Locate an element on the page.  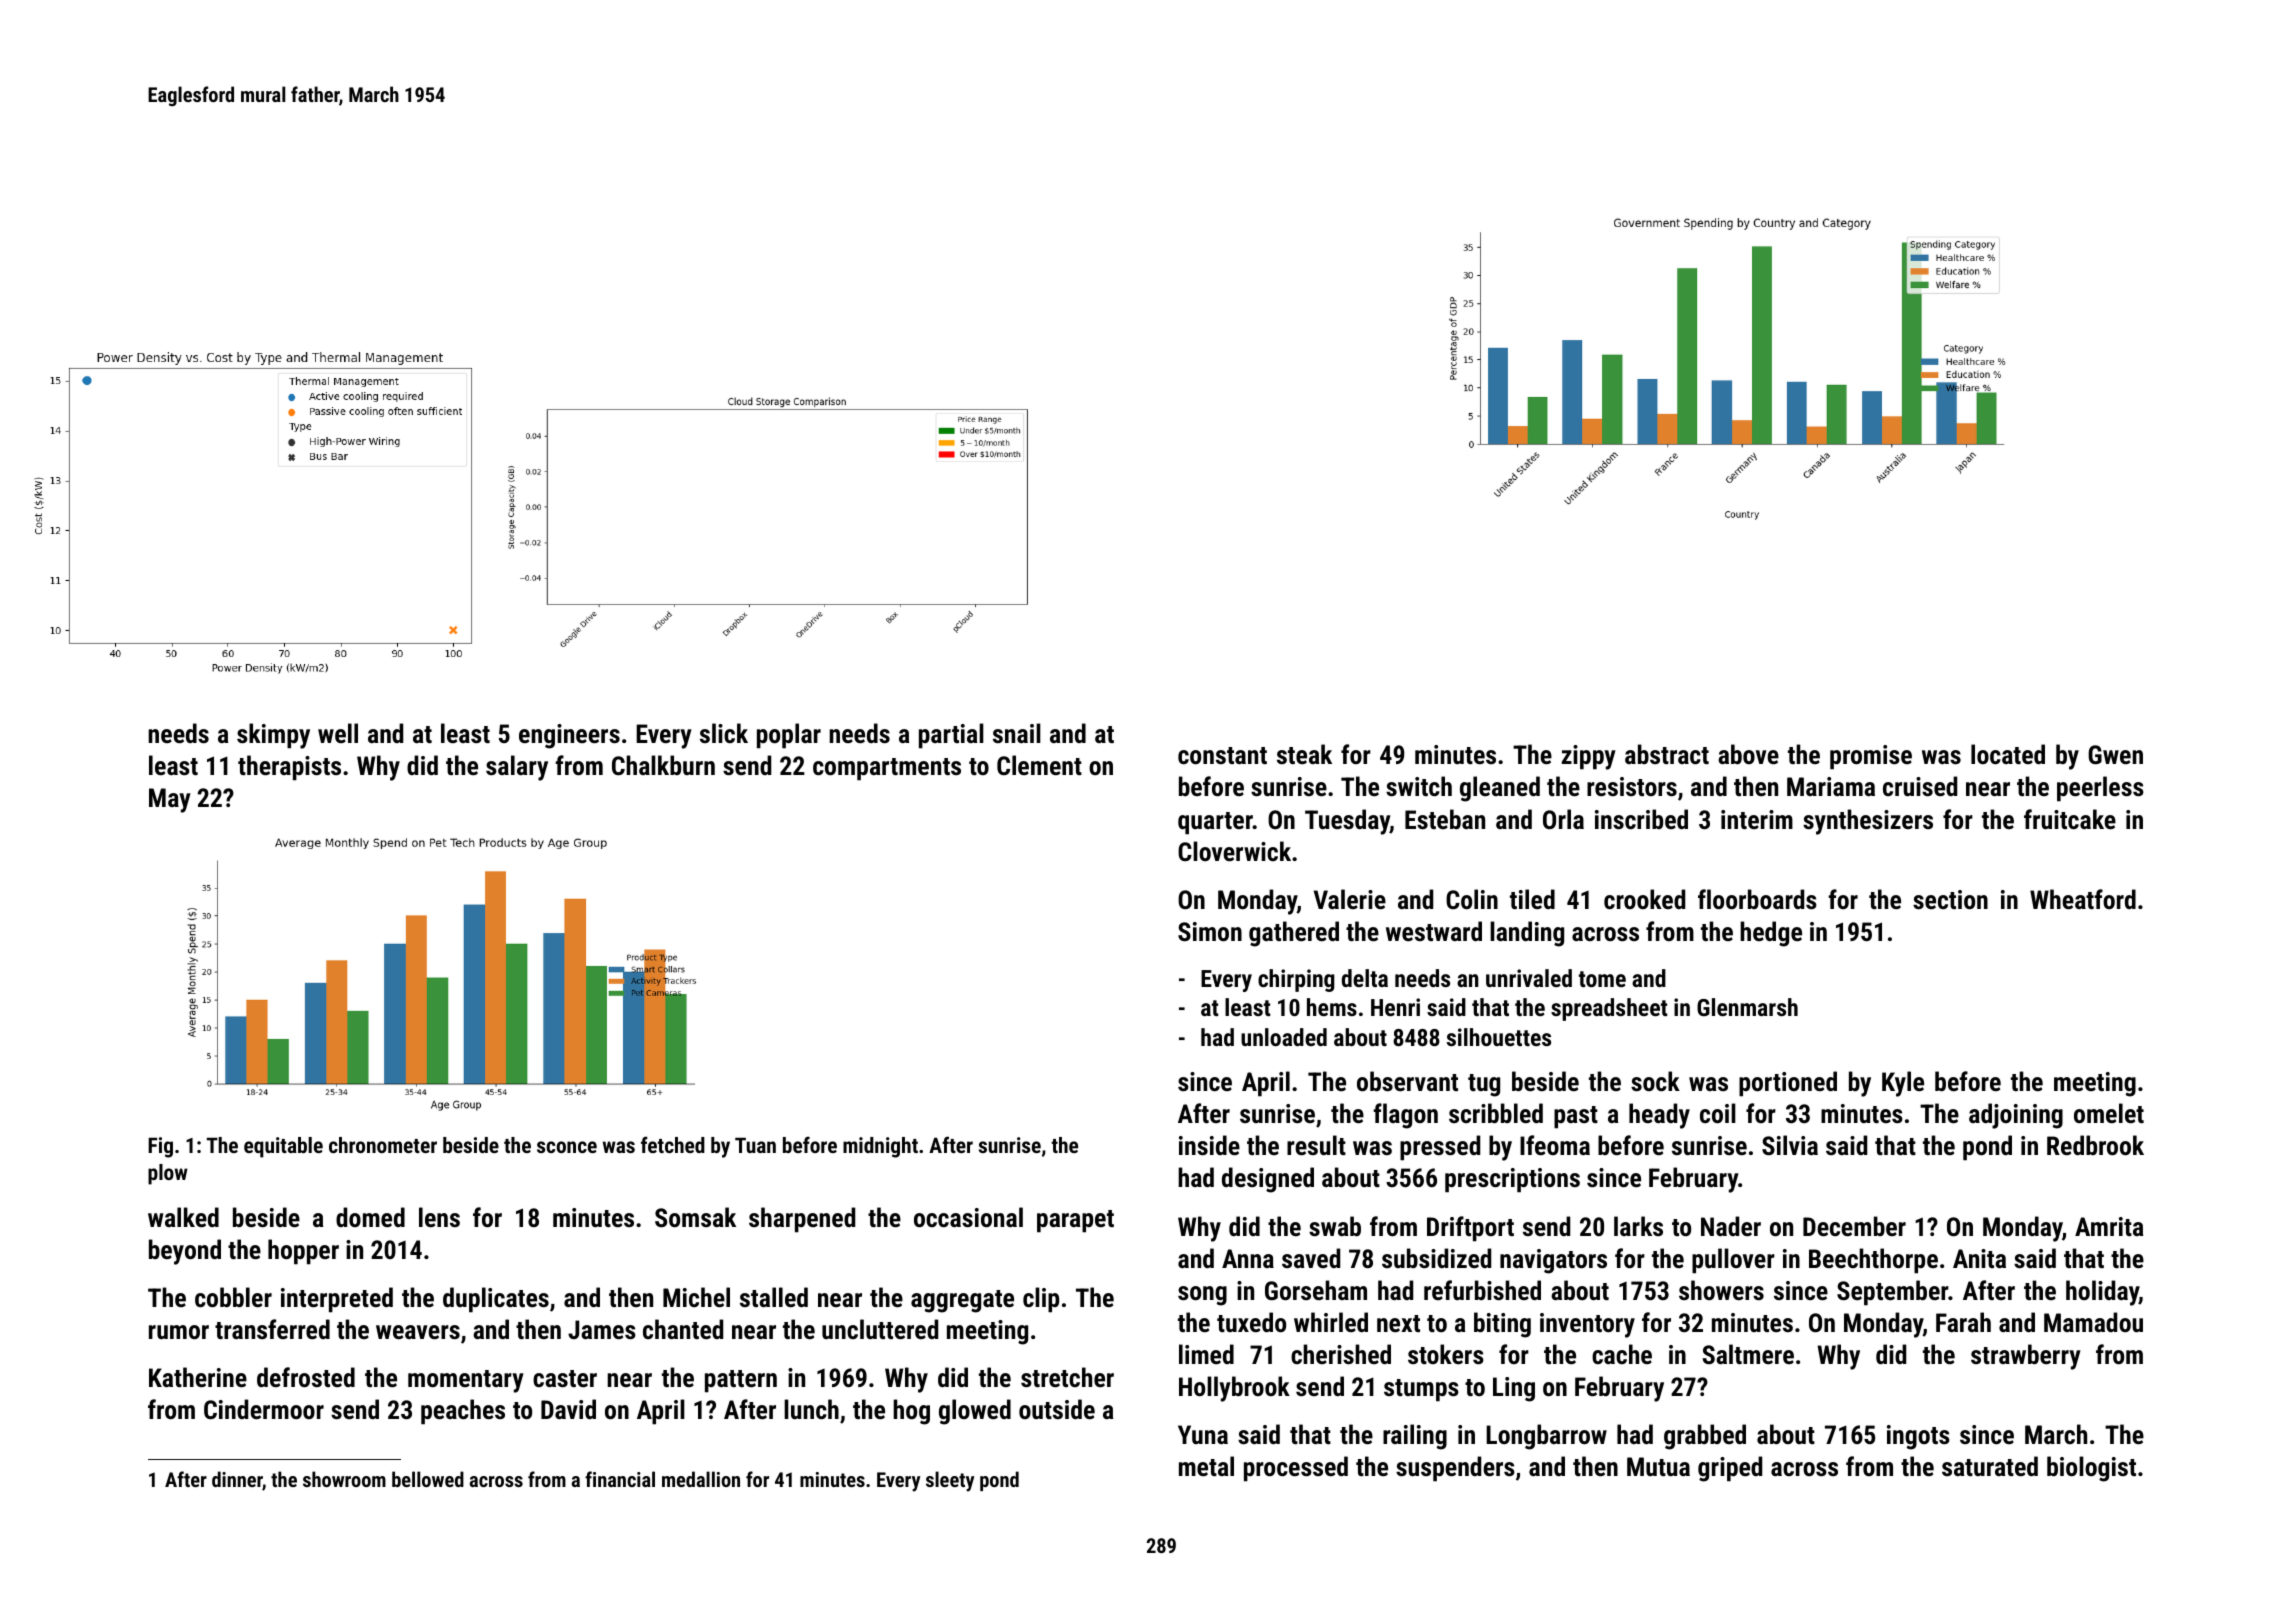
snail is located at coordinates (1017, 733).
